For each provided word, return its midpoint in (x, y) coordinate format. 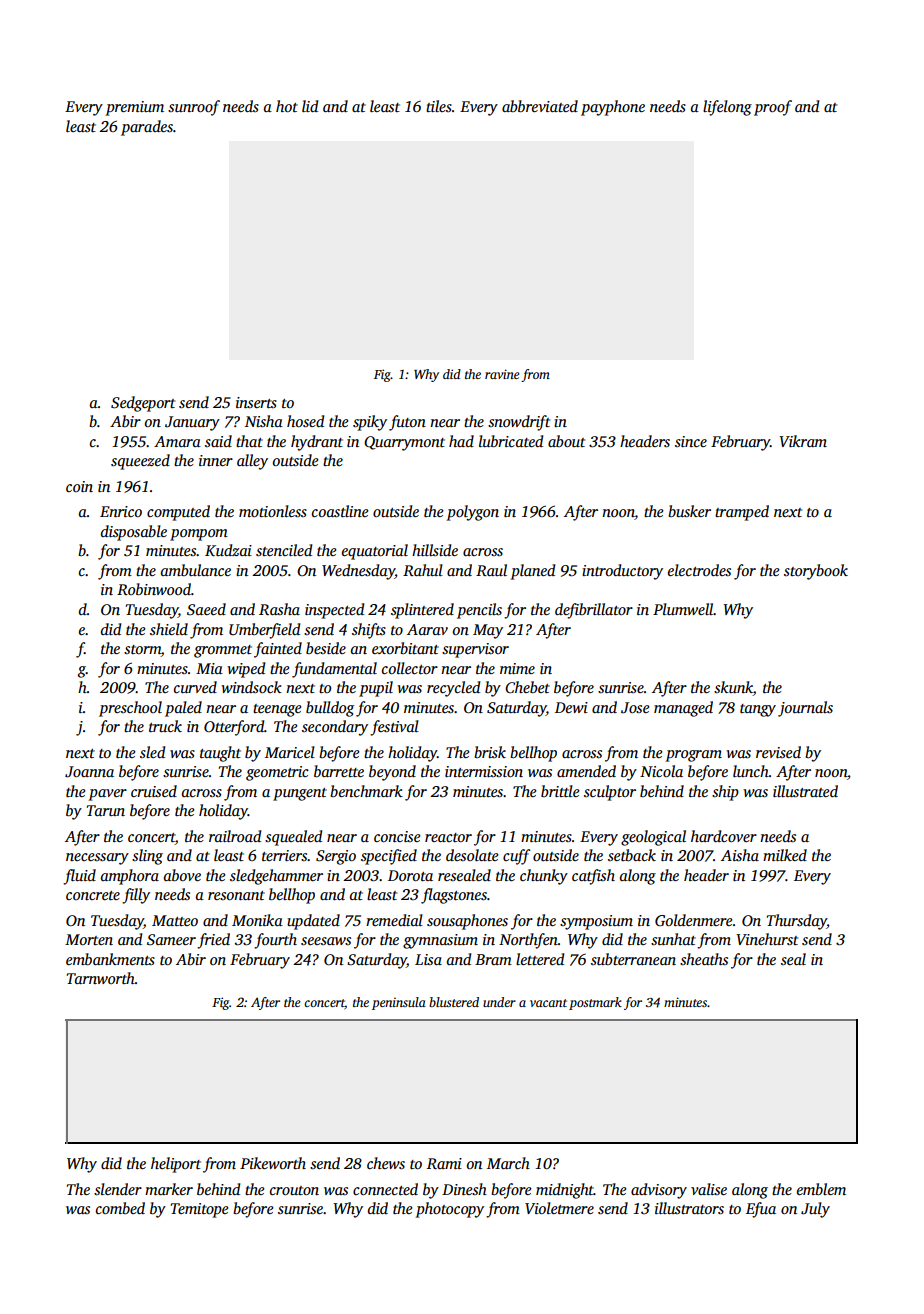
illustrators (689, 1208)
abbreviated (540, 106)
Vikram (803, 441)
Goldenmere (693, 920)
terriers (284, 855)
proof (773, 108)
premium (134, 108)
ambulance (196, 570)
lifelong (727, 108)
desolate (472, 855)
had (461, 441)
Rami (444, 1163)
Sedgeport (143, 404)
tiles (439, 106)
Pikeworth (273, 1163)
